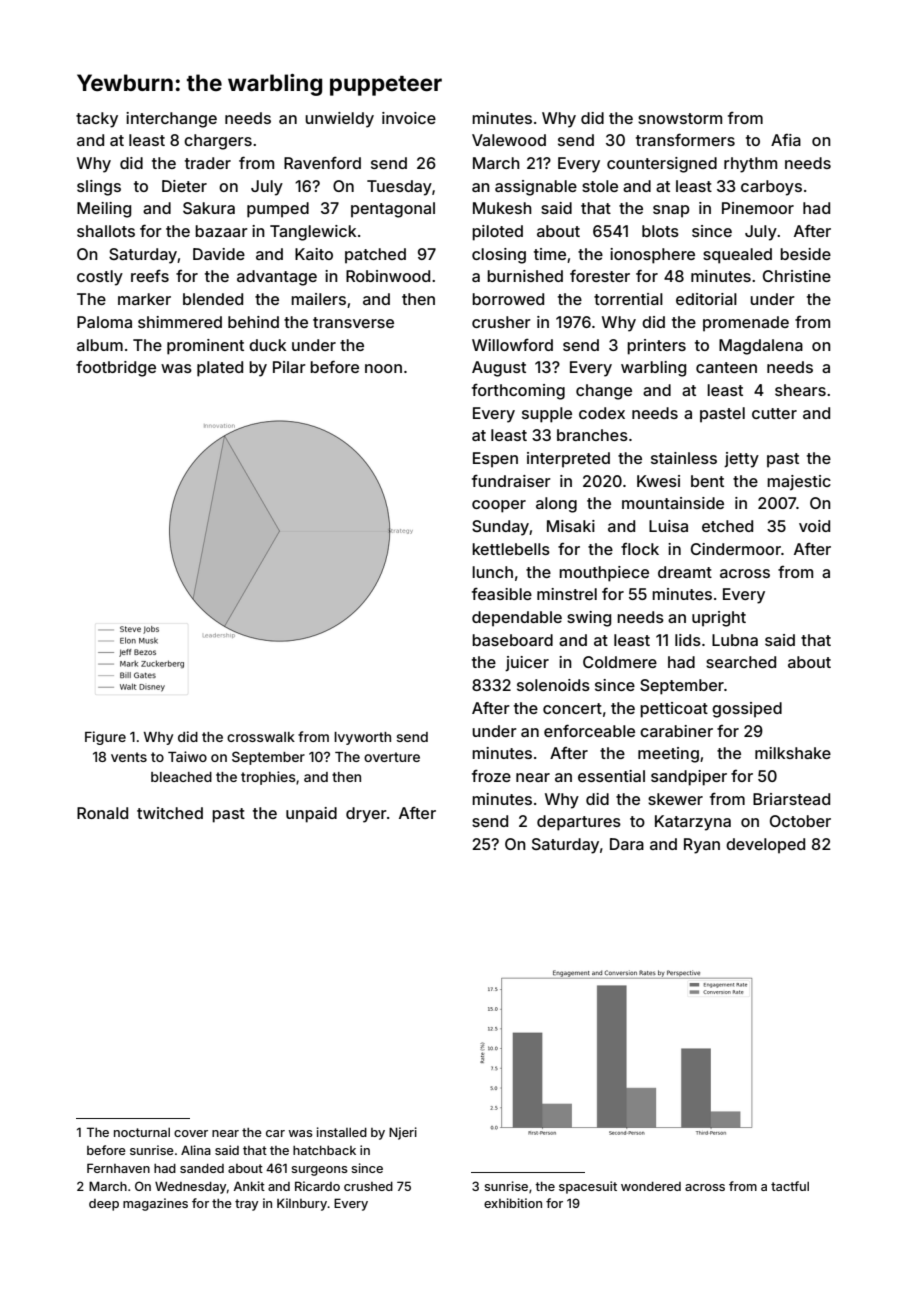 The width and height of the image is (908, 1316). Describe the element at coordinates (702, 846) in the image. I see `Ryan` at that location.
